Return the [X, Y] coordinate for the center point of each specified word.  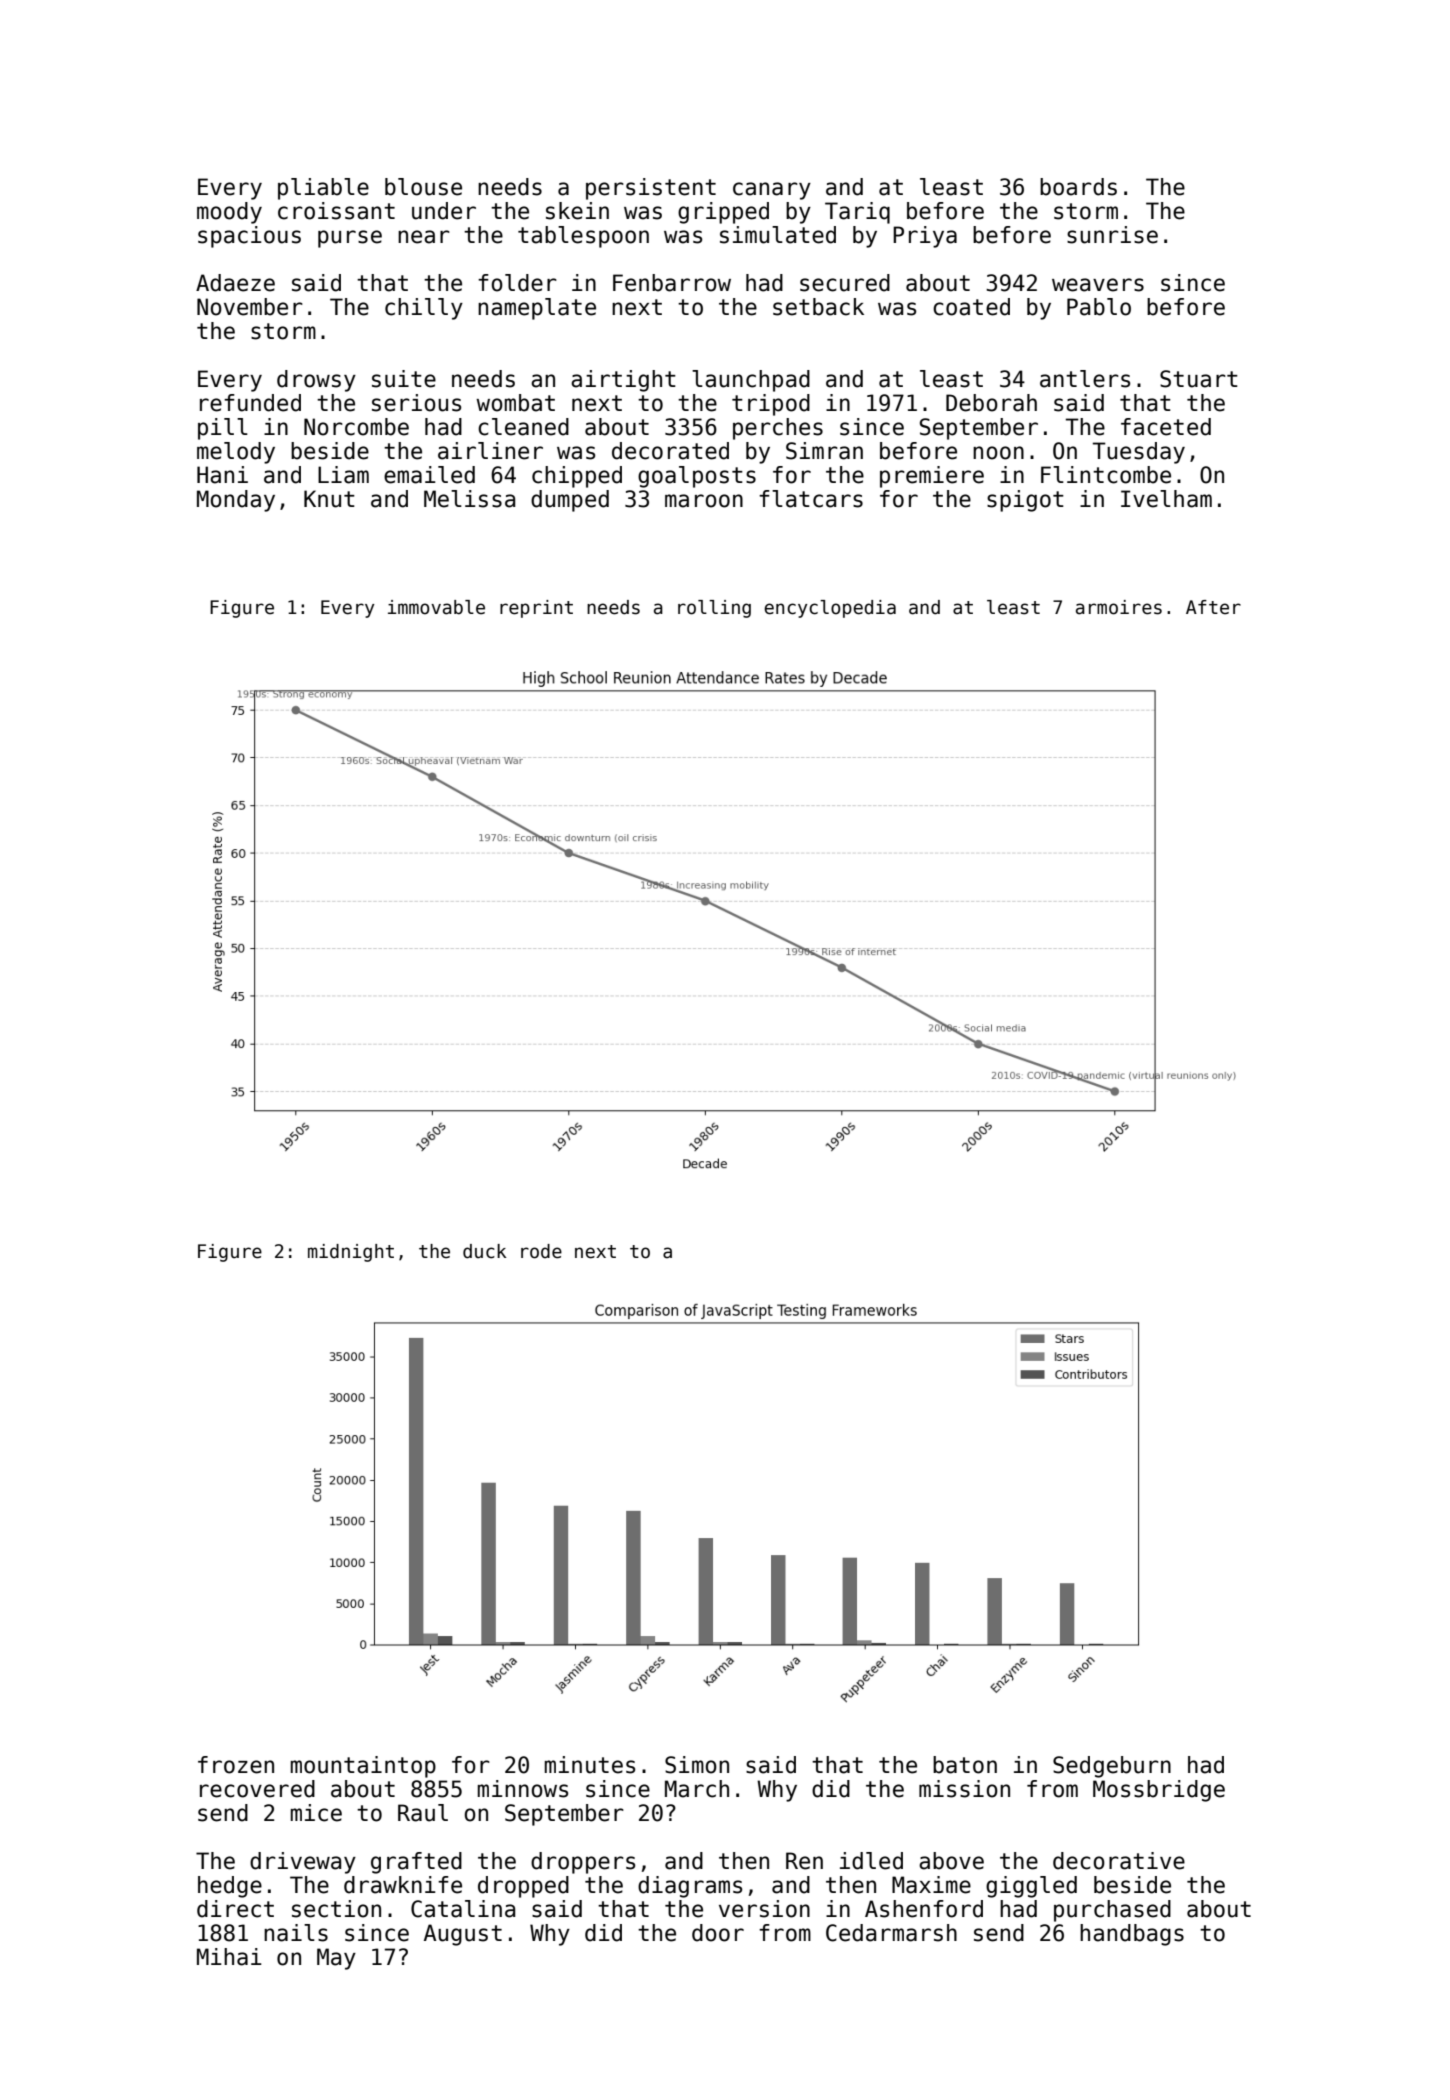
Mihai [229, 1957]
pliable [323, 189]
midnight [351, 1253]
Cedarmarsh [891, 1933]
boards [1078, 187]
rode [541, 1251]
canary [772, 191]
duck [484, 1251]
